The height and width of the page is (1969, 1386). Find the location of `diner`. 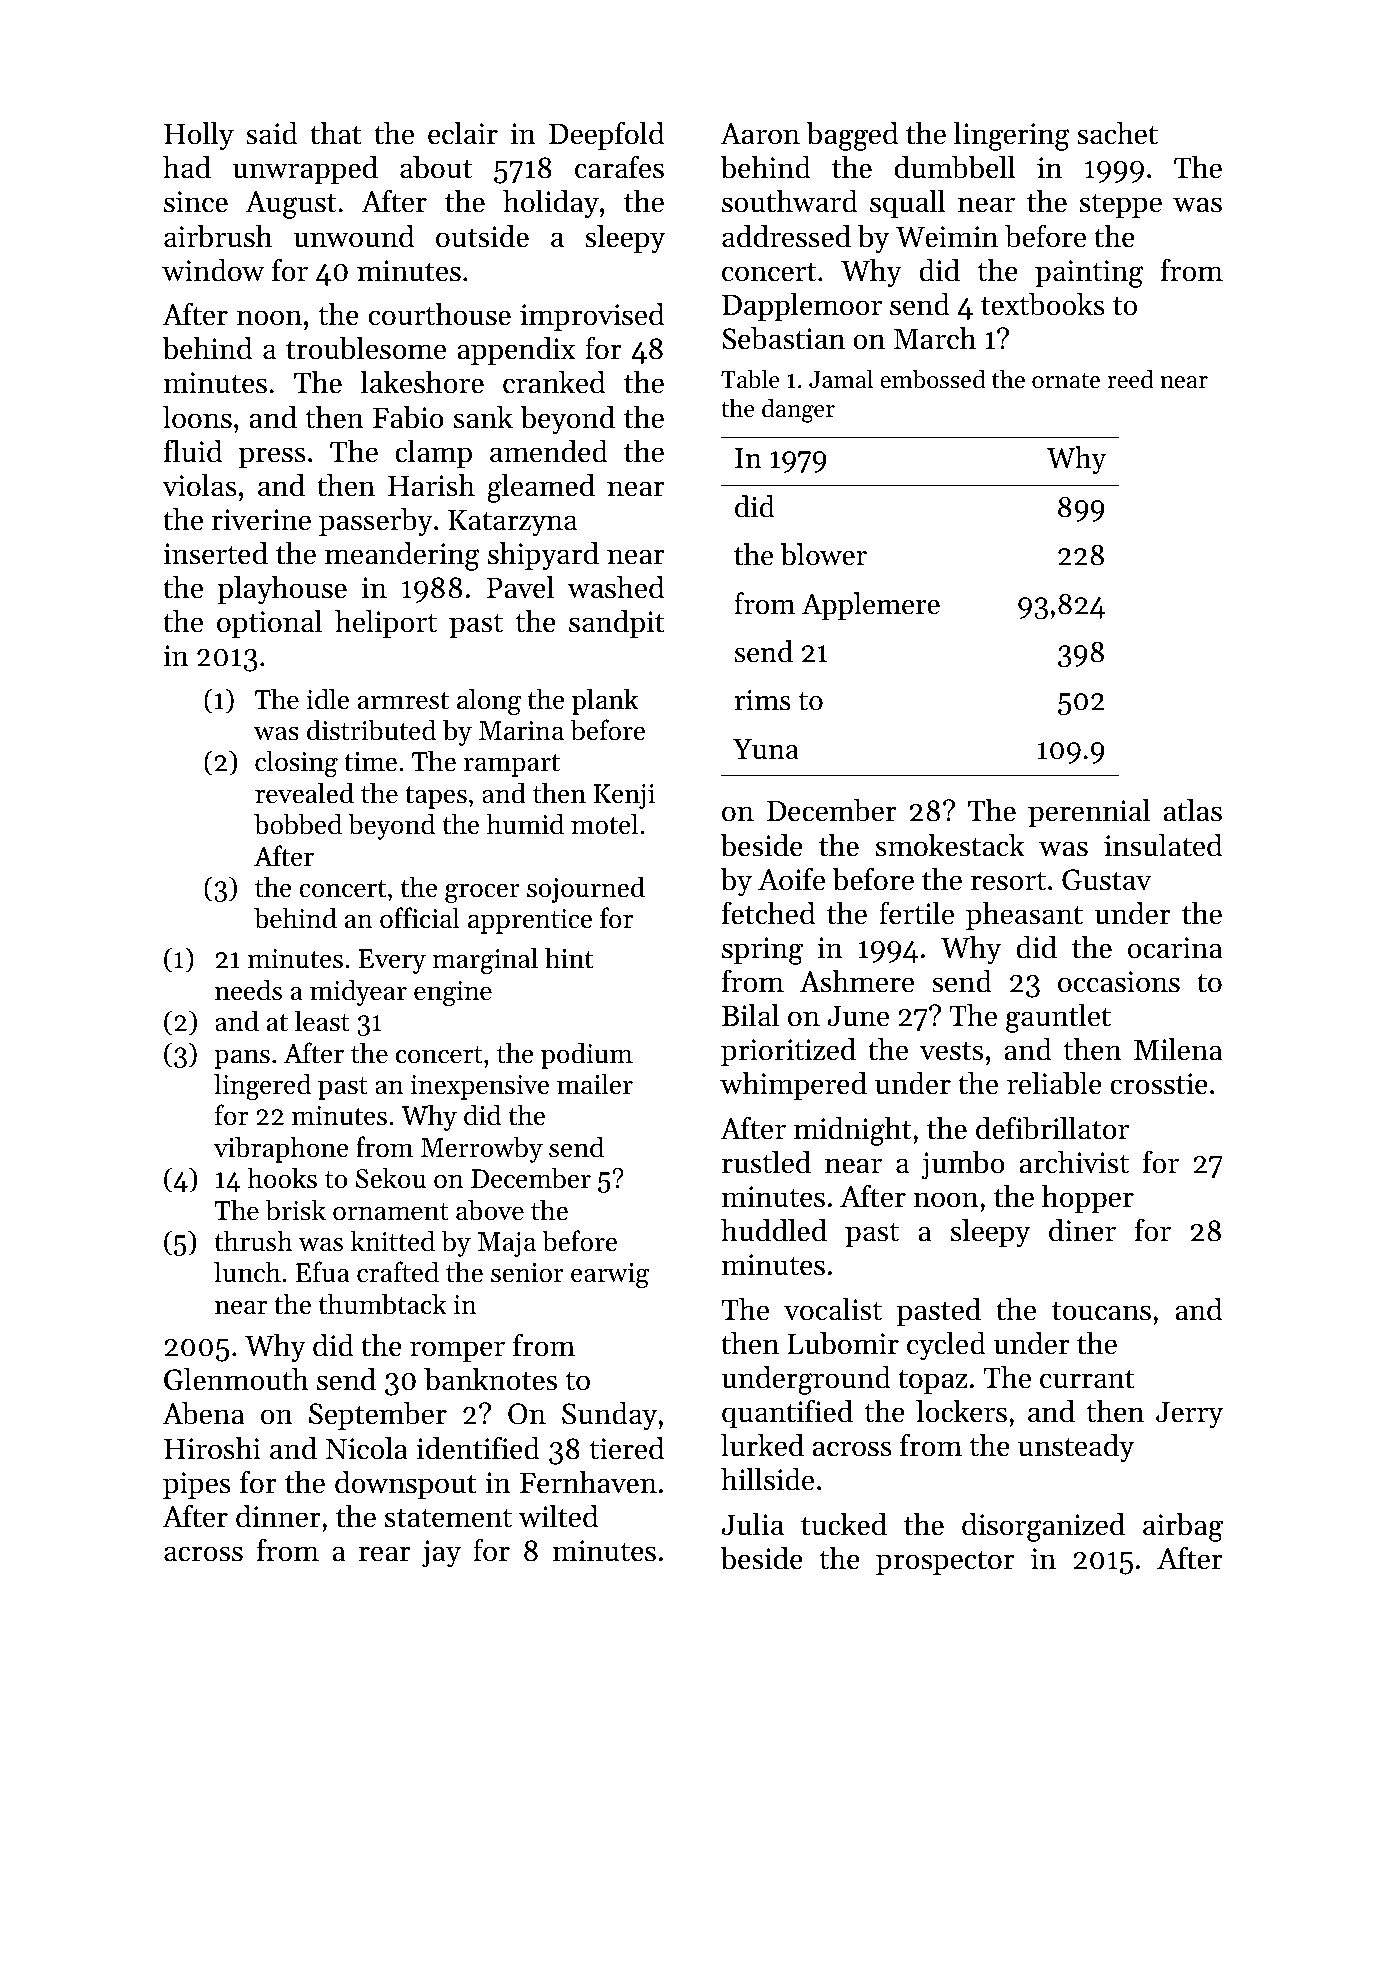

diner is located at coordinates (1082, 1230).
